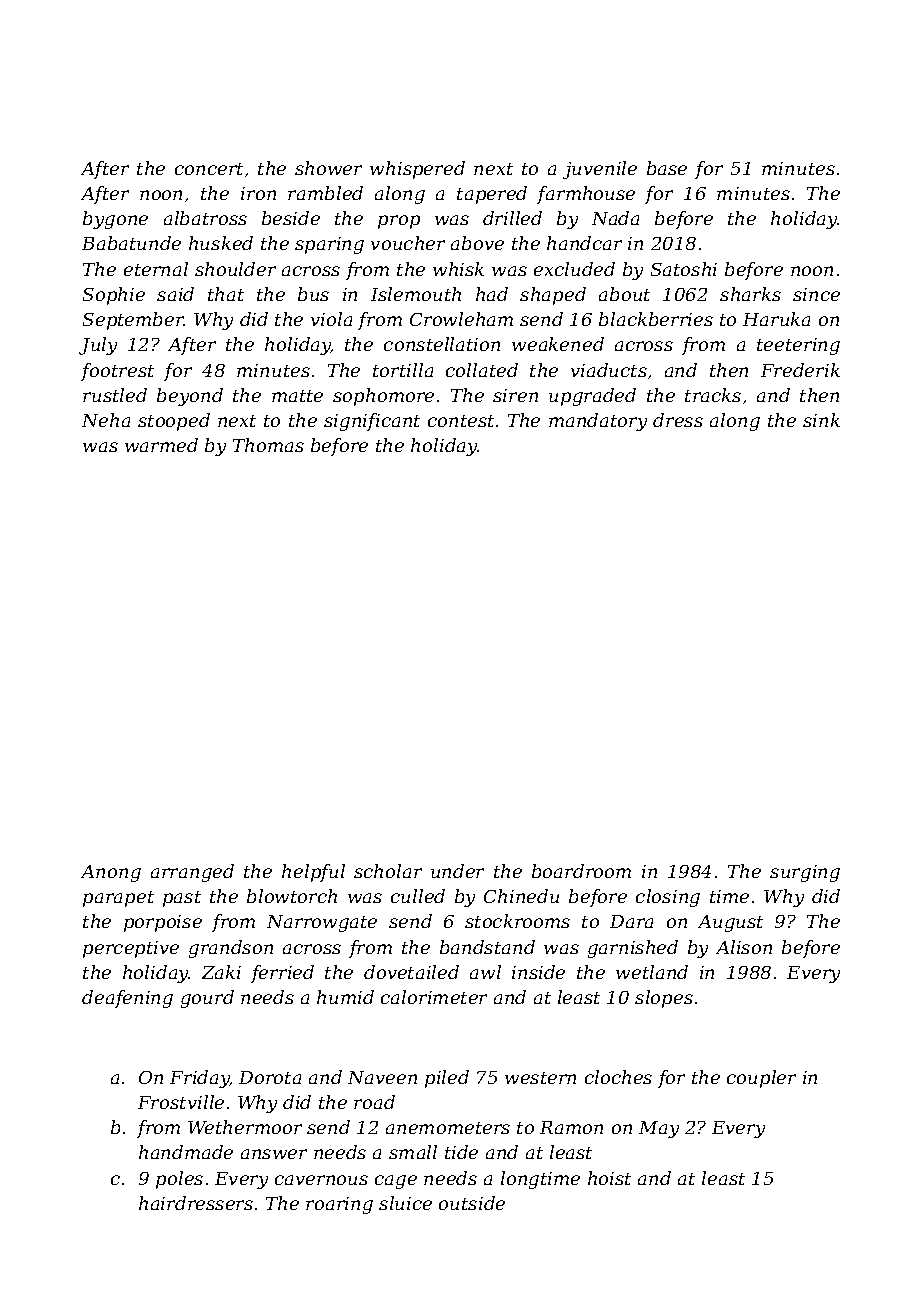 Image resolution: width=924 pixels, height=1311 pixels. Describe the element at coordinates (175, 294) in the screenshot. I see `said` at that location.
